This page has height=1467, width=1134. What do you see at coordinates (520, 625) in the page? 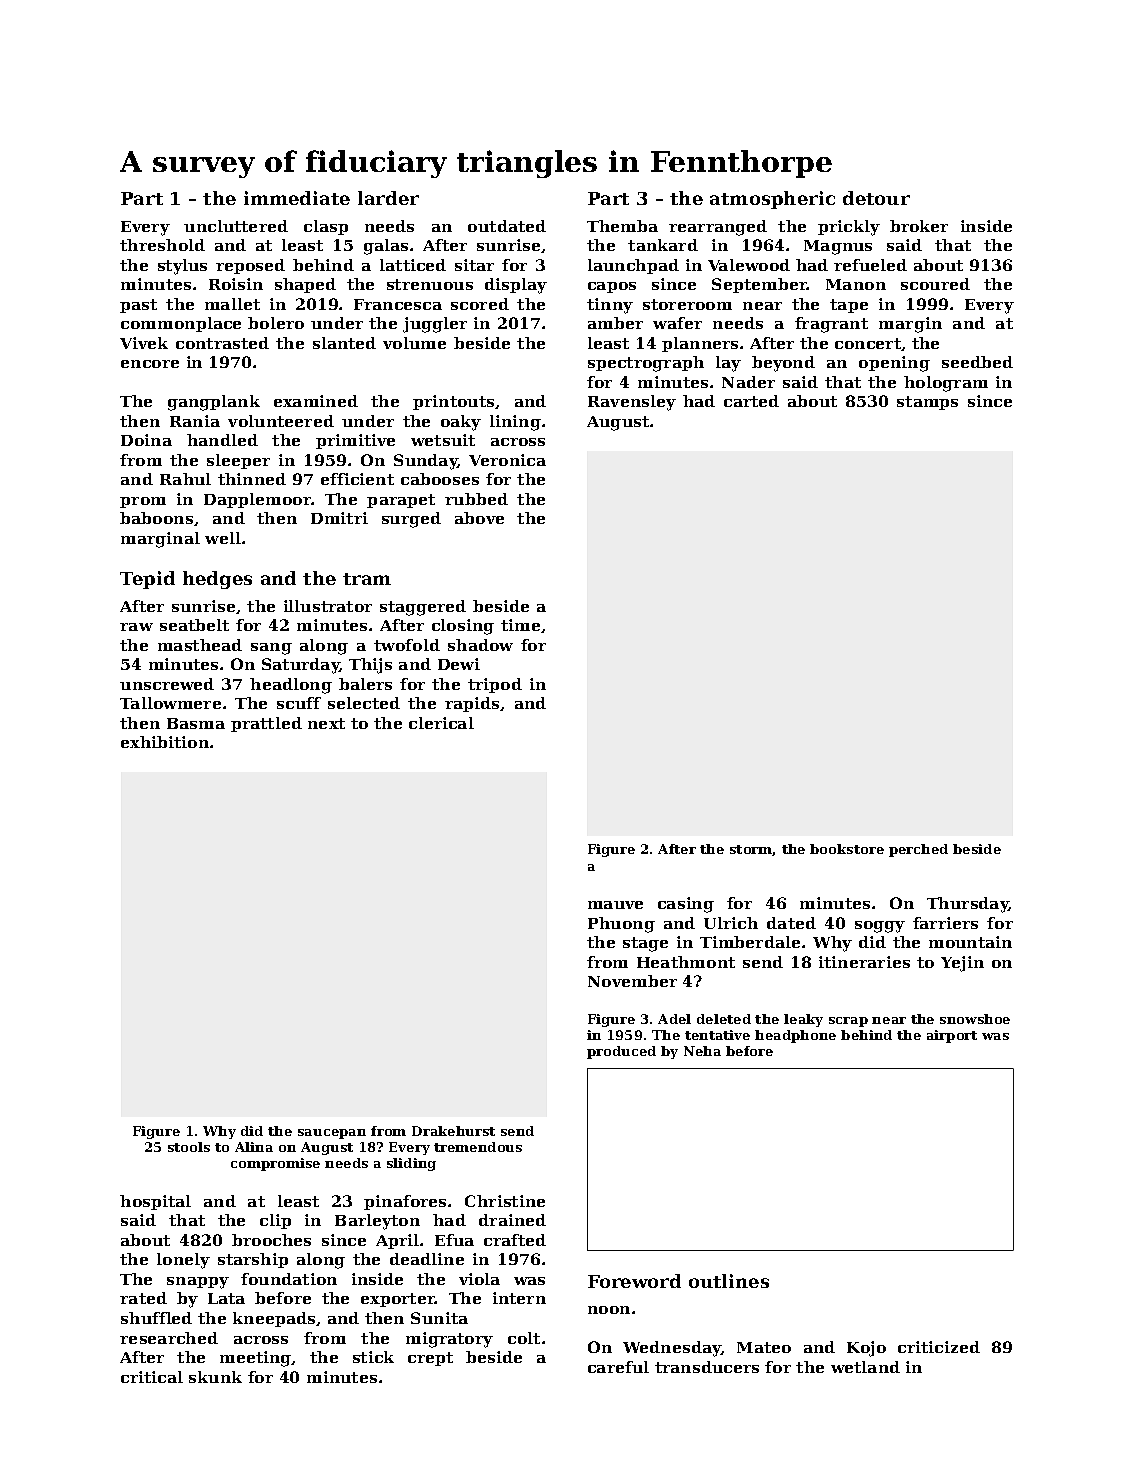
I see `time` at bounding box center [520, 625].
